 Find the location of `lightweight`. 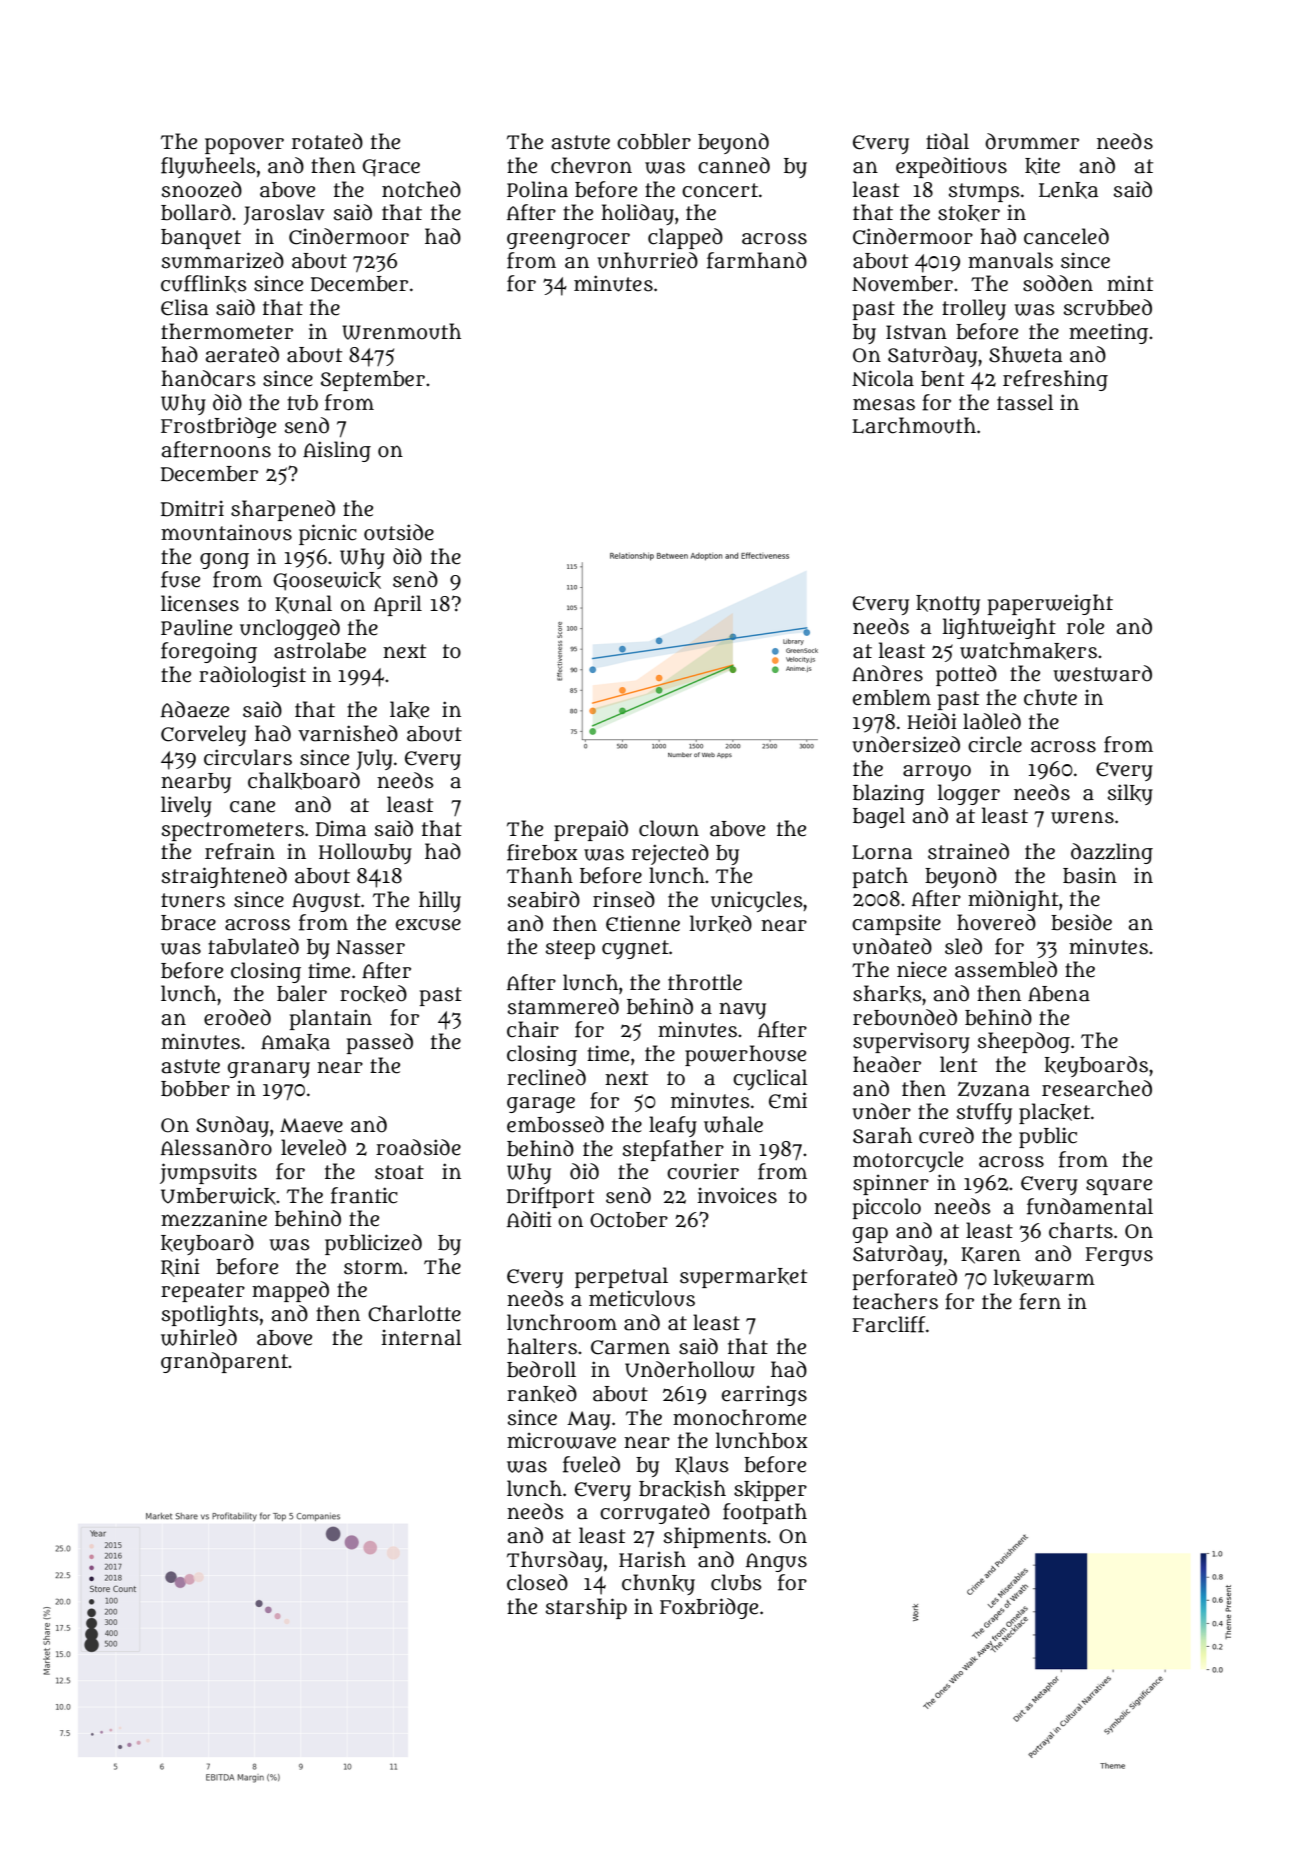

lightweight is located at coordinates (999, 628).
